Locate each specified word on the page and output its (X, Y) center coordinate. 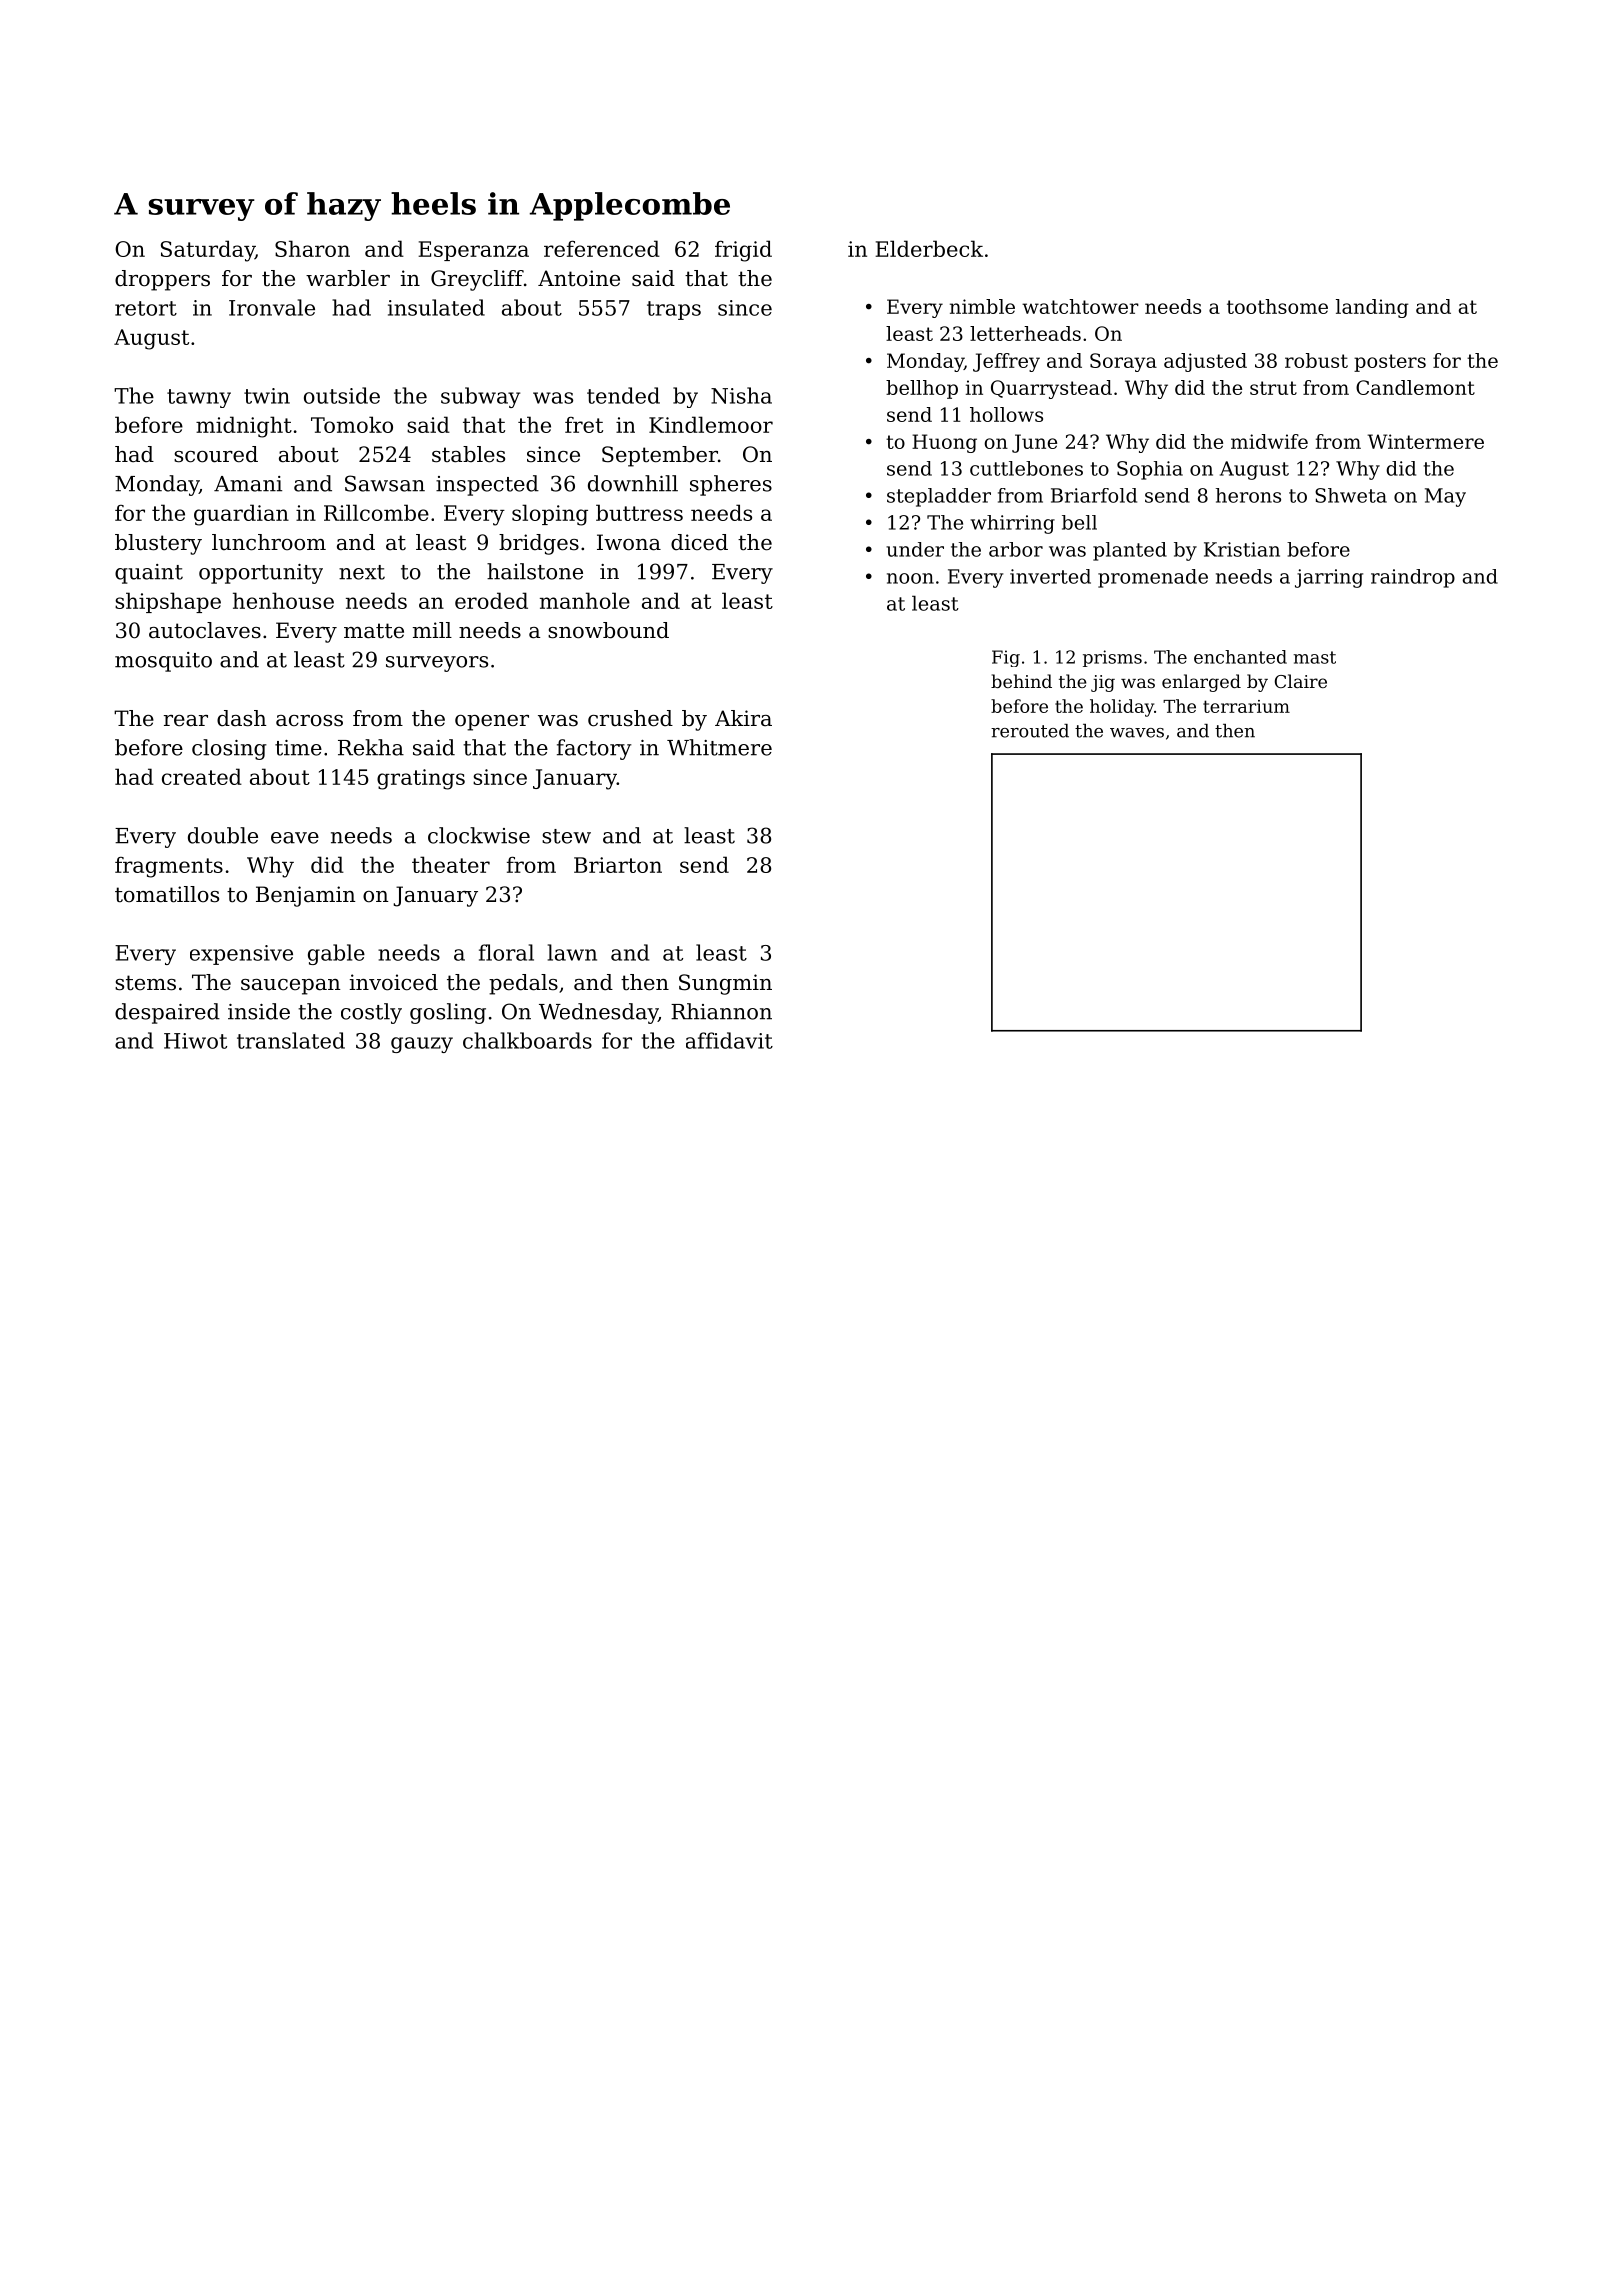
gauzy (422, 1045)
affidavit (729, 1040)
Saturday (208, 251)
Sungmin (725, 984)
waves (1137, 733)
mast (1314, 657)
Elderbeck (929, 248)
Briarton (618, 865)
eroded (491, 600)
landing (1372, 308)
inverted (1050, 576)
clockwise (479, 835)
